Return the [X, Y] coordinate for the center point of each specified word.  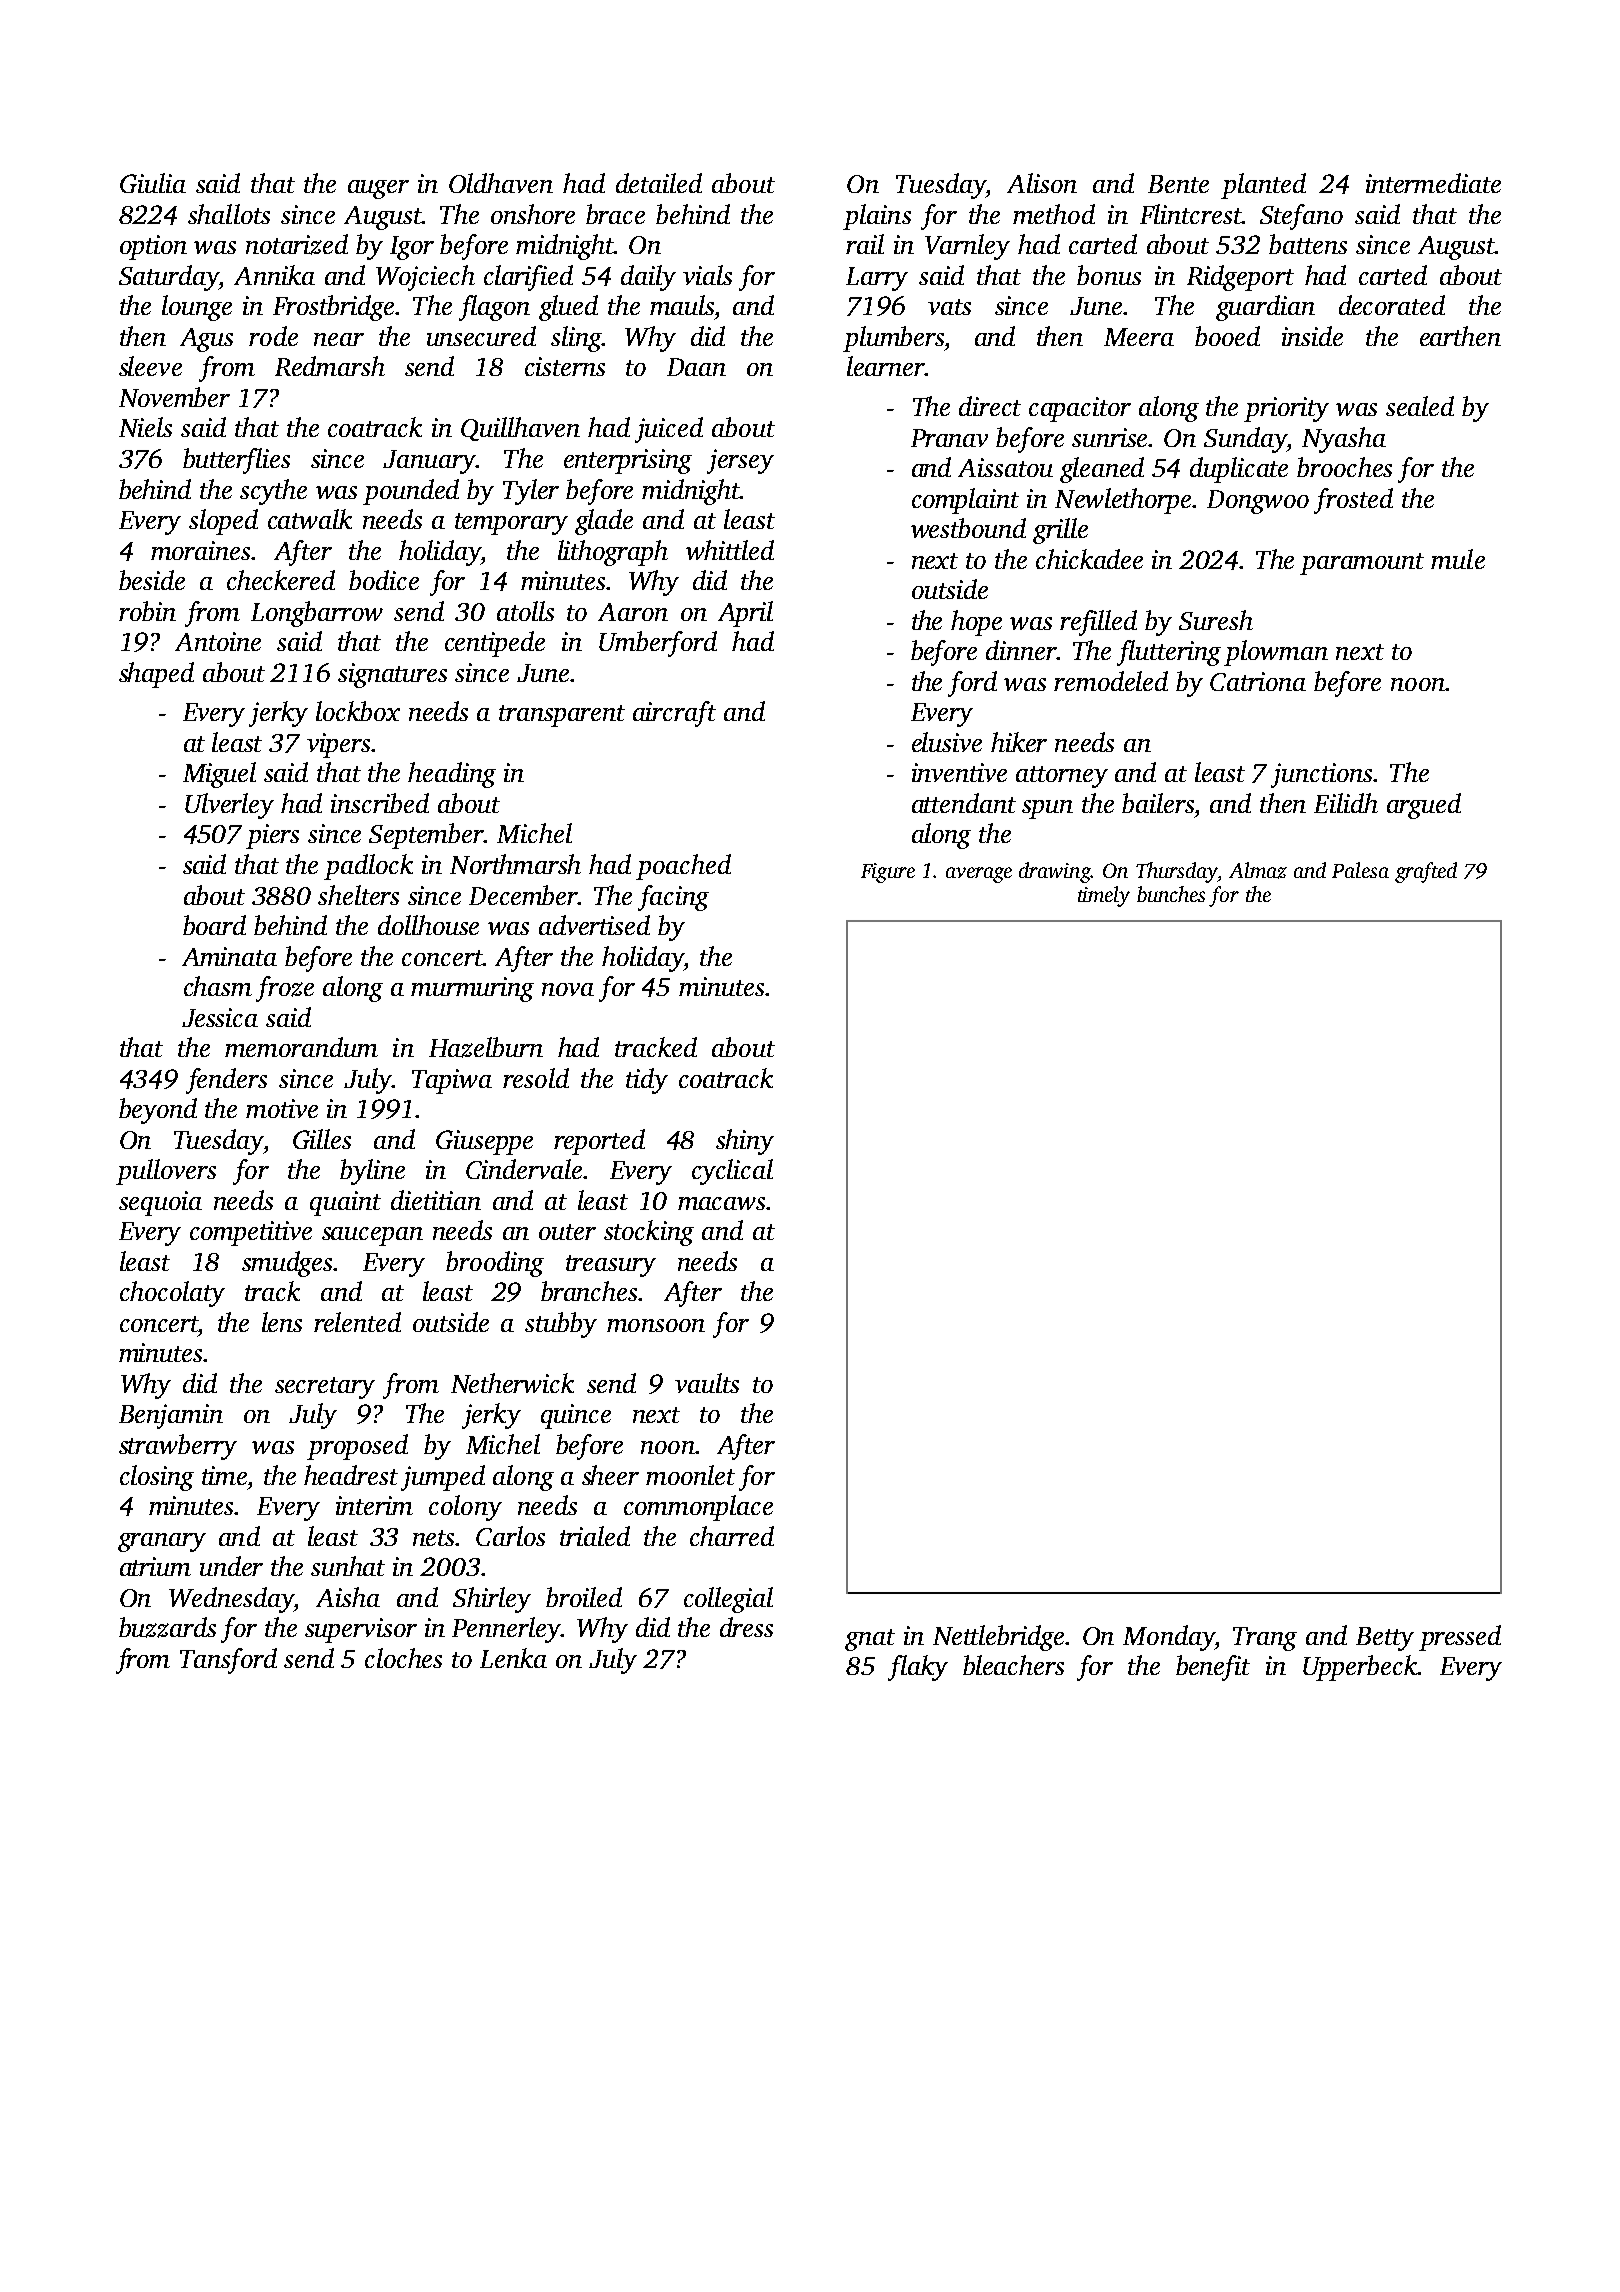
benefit [1213, 1668]
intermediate [1433, 183]
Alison [1042, 183]
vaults [707, 1383]
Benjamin [171, 1416]
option [153, 247]
